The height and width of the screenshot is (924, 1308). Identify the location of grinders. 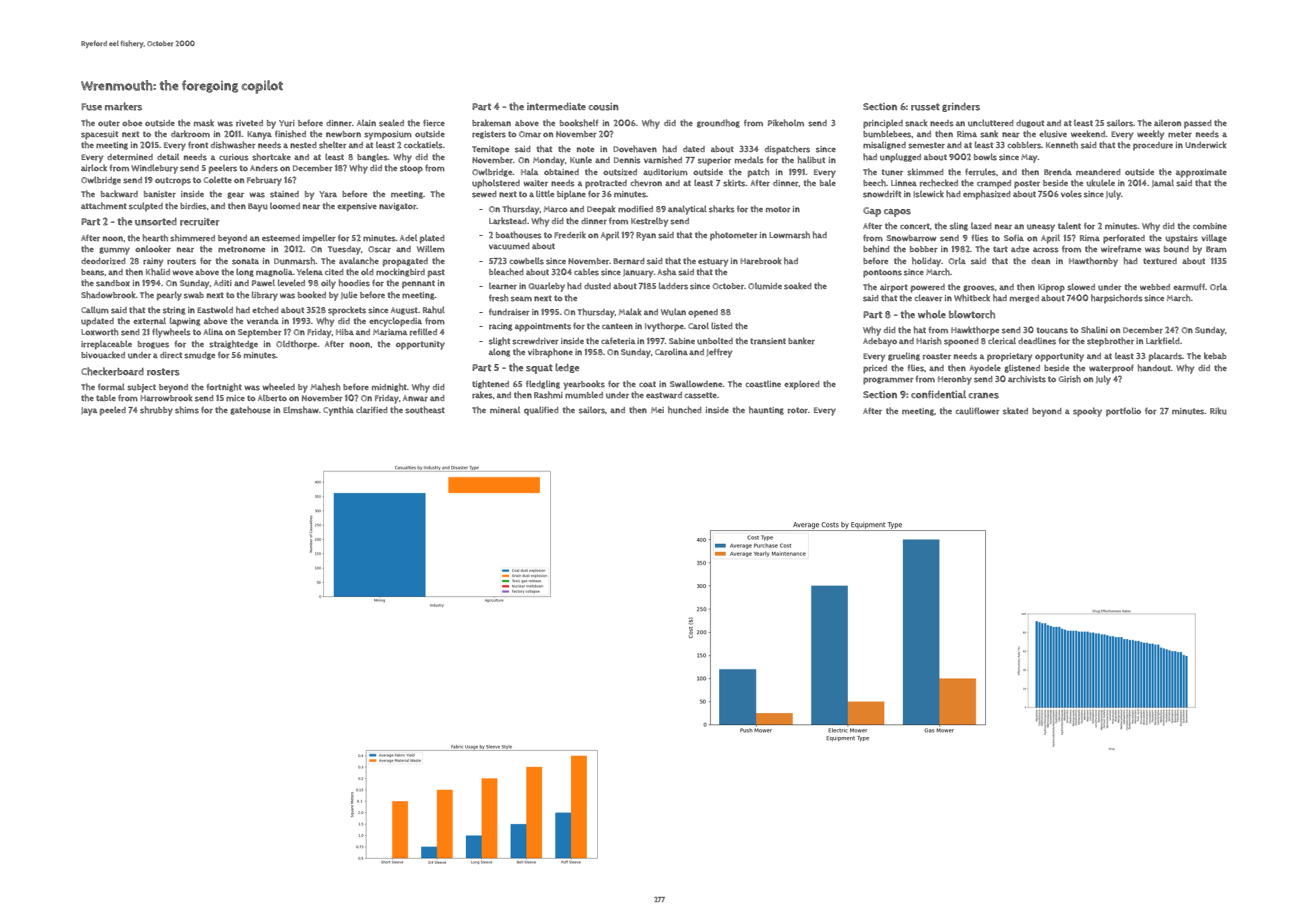
(961, 107).
